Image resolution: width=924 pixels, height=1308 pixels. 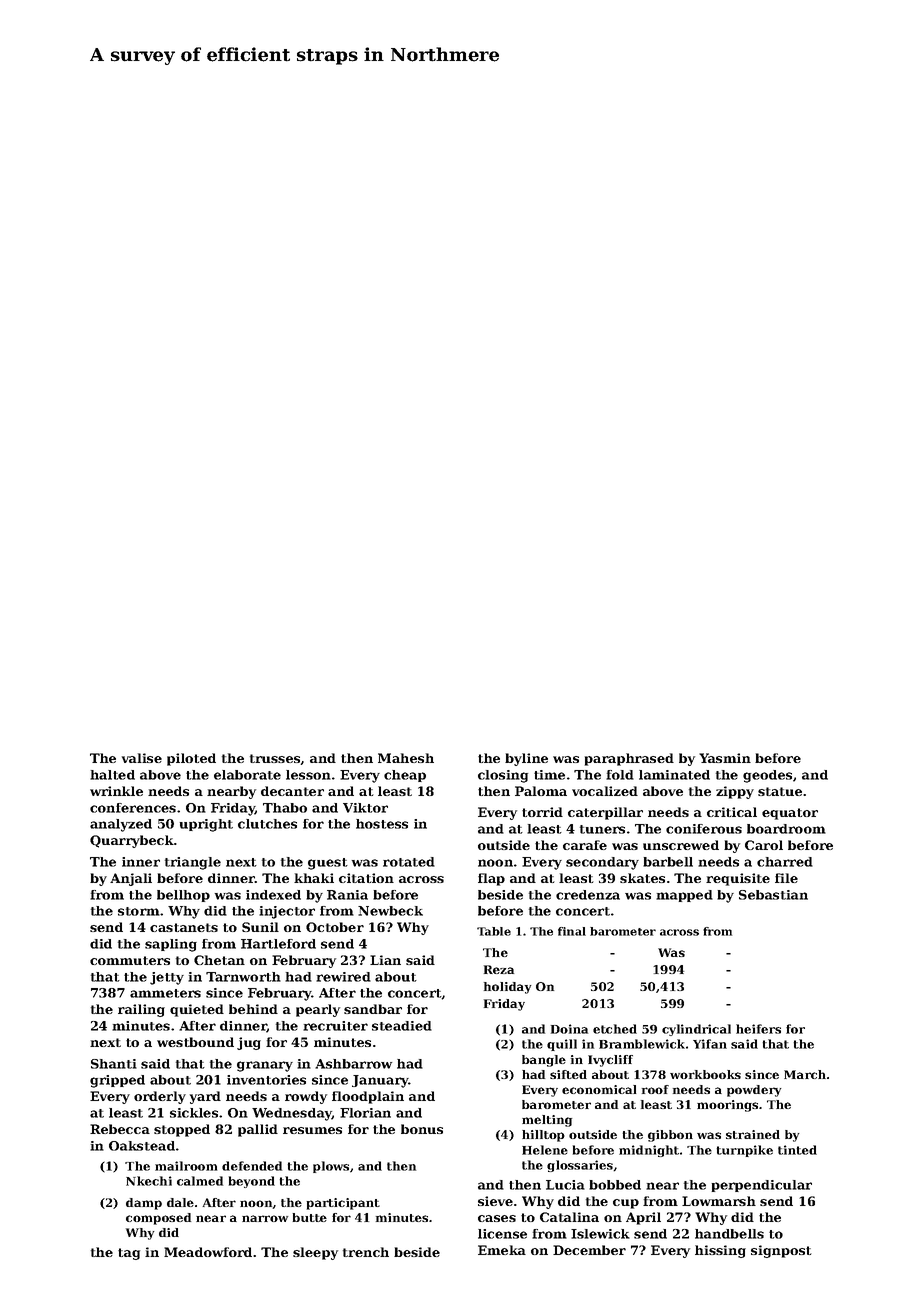 What do you see at coordinates (545, 1150) in the screenshot?
I see `Helene` at bounding box center [545, 1150].
